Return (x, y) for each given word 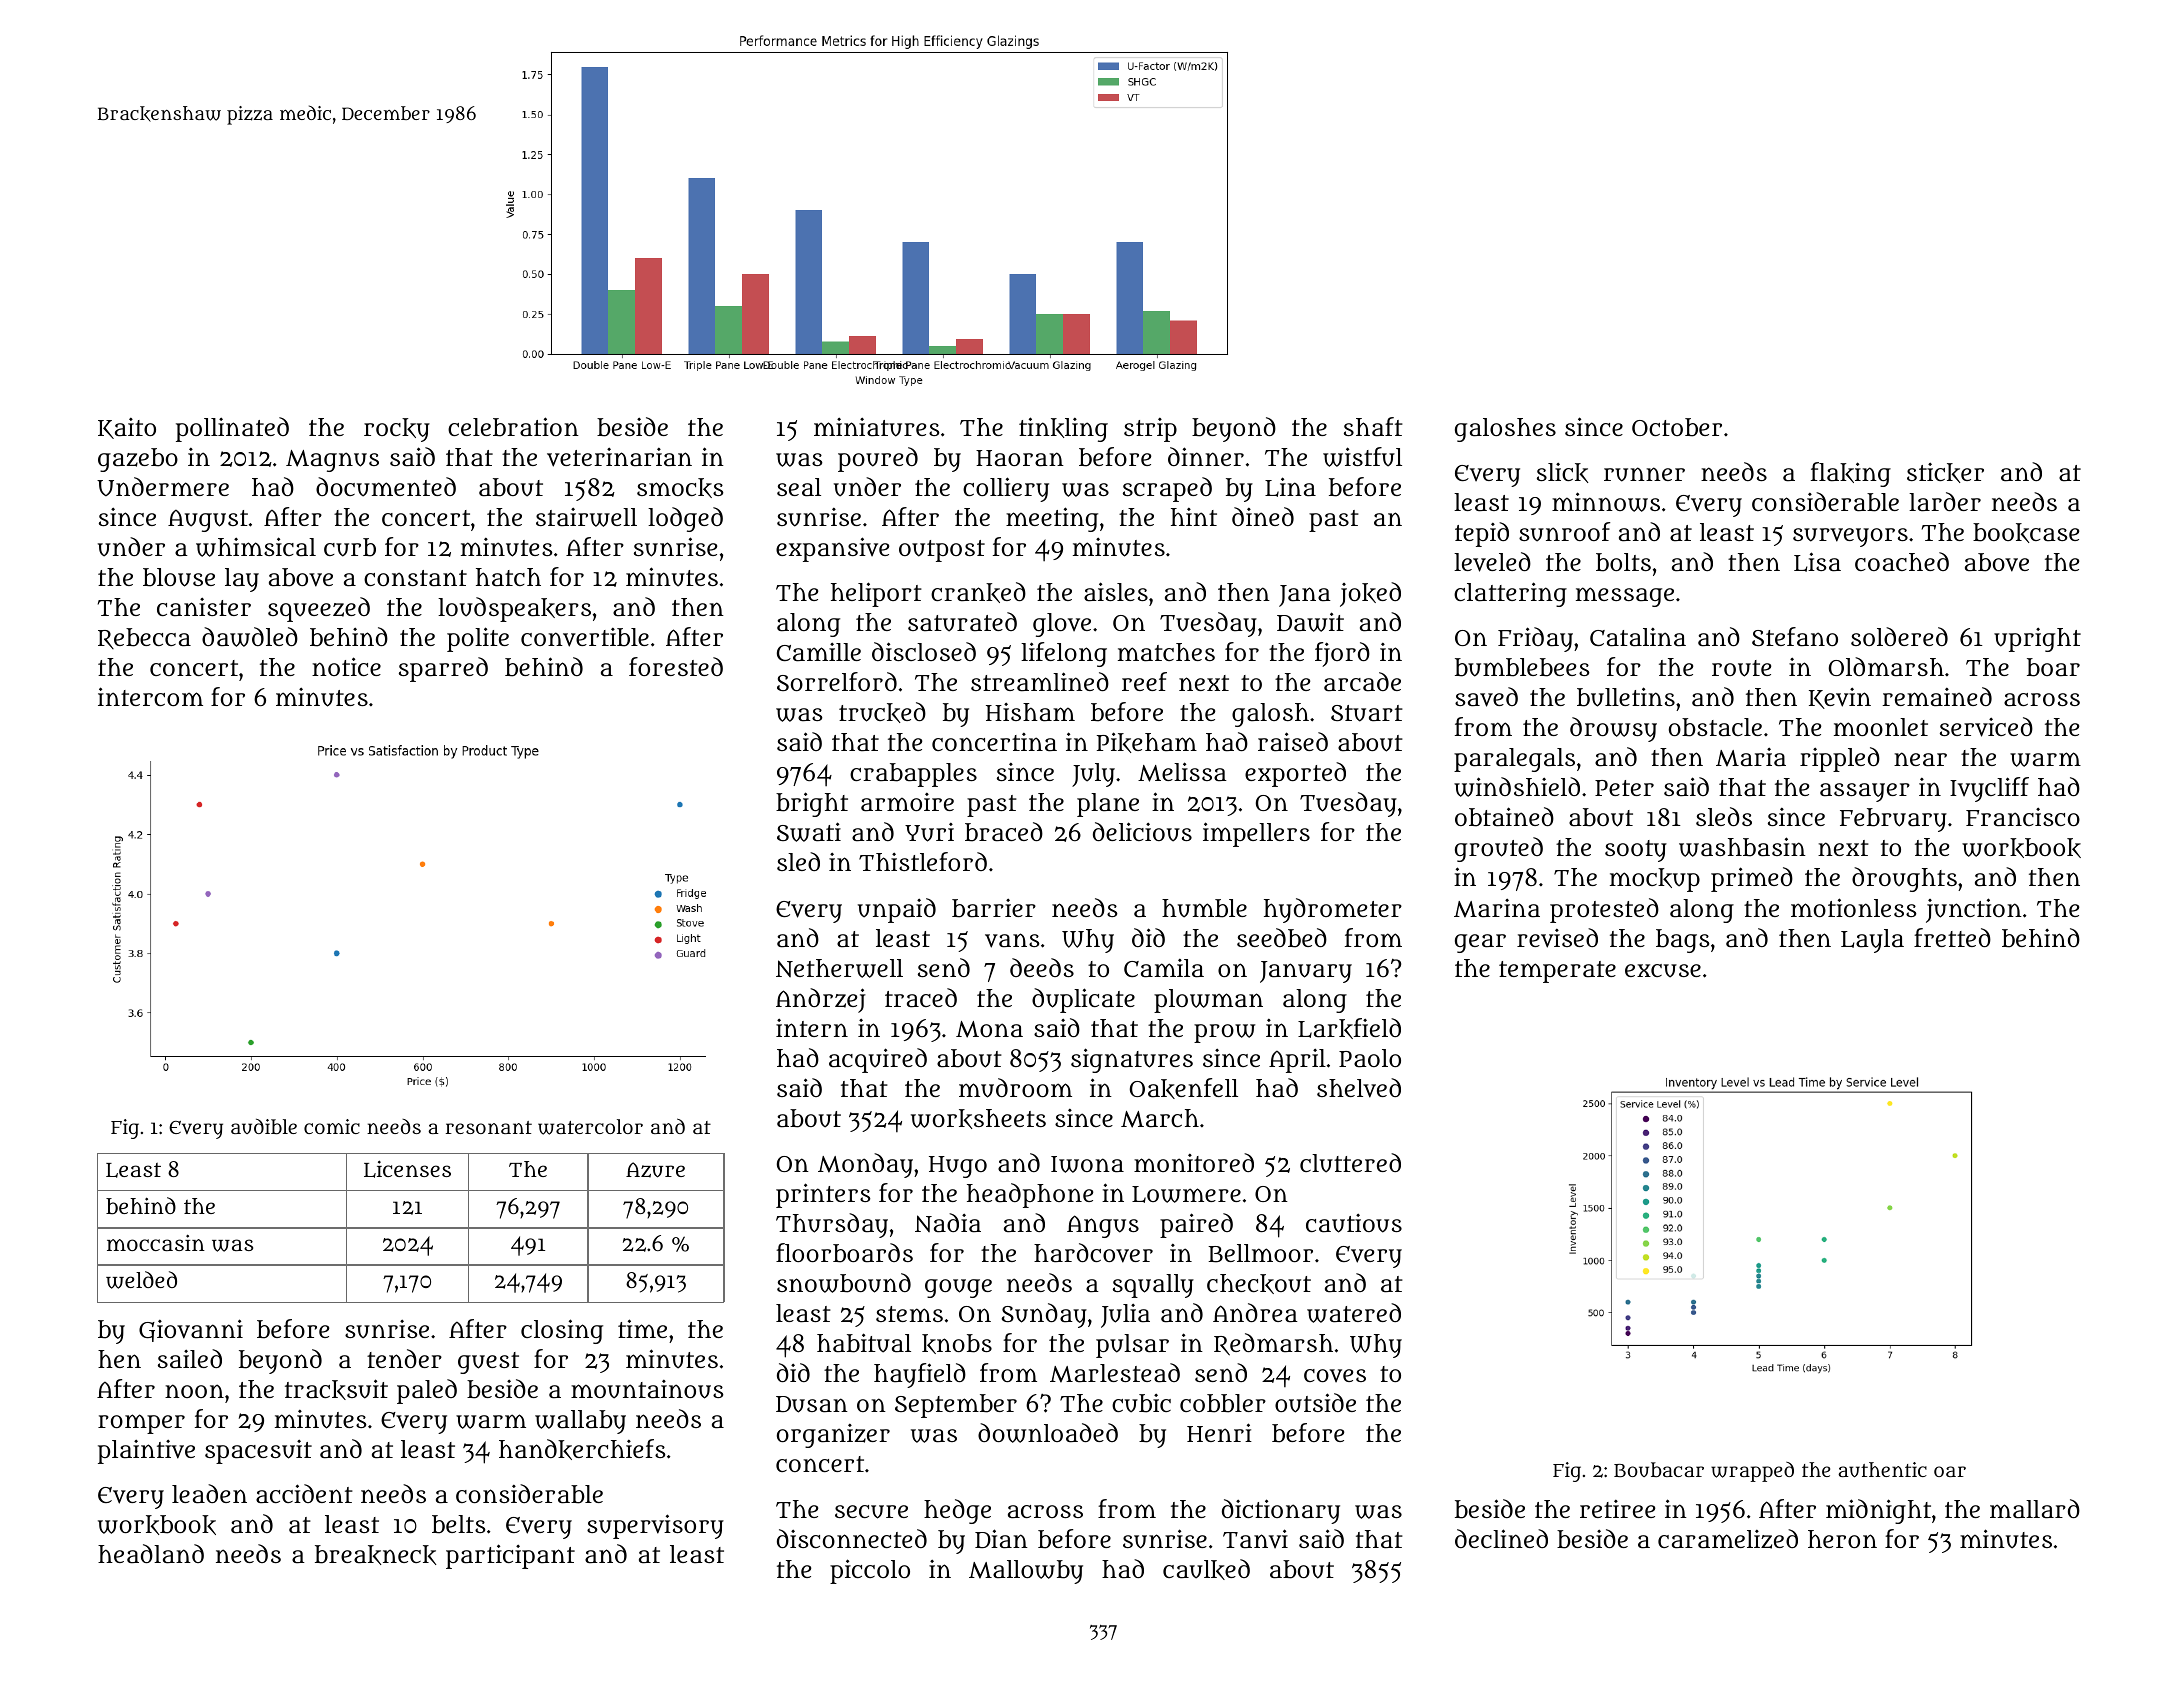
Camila (1164, 968)
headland (151, 1554)
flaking (1851, 474)
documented (386, 487)
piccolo (870, 1571)
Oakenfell (1184, 1088)
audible (264, 1126)
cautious (1354, 1223)
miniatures (877, 427)
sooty (1636, 851)
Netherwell (839, 968)
